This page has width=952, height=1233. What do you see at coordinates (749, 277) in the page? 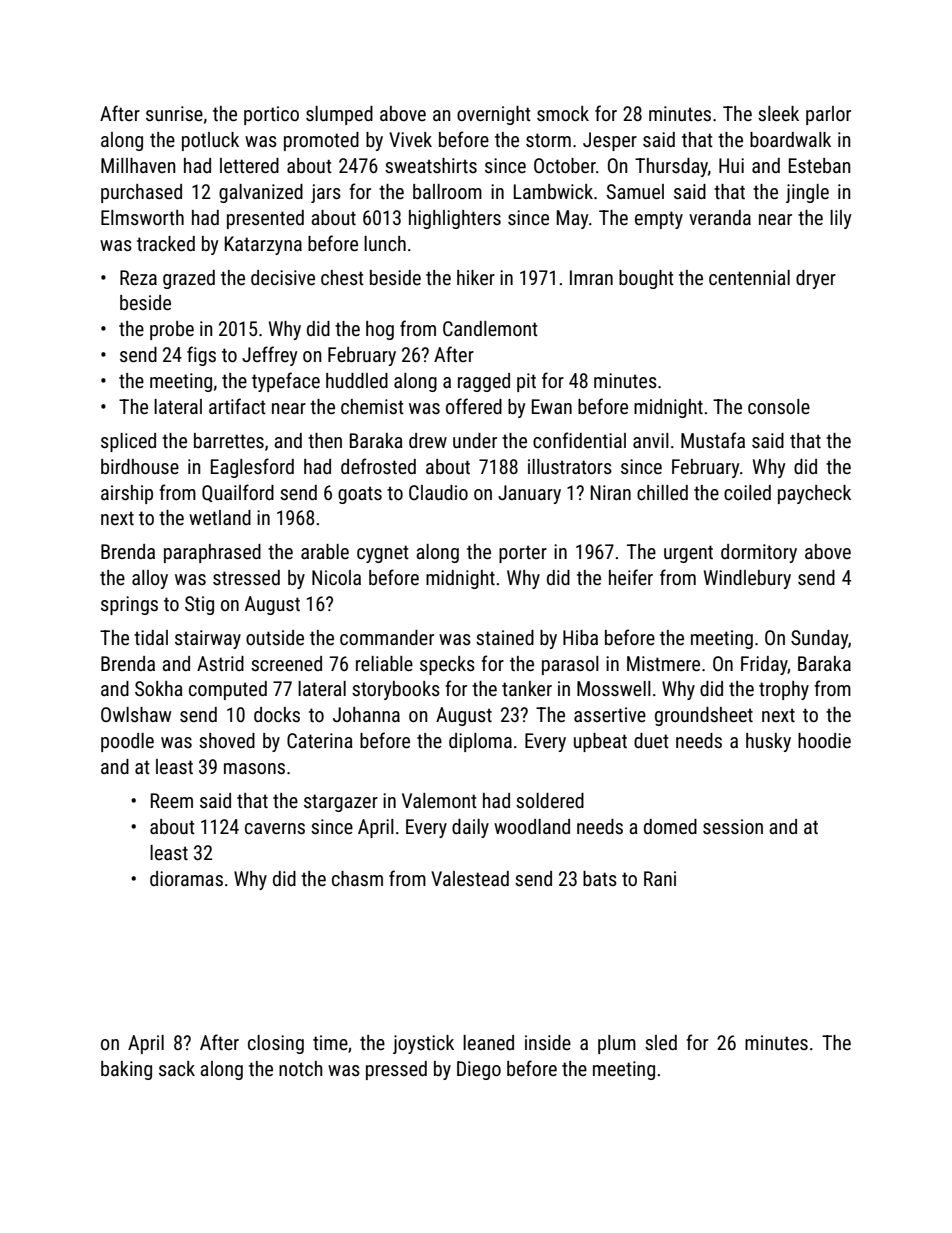
I see `centennial` at bounding box center [749, 277].
